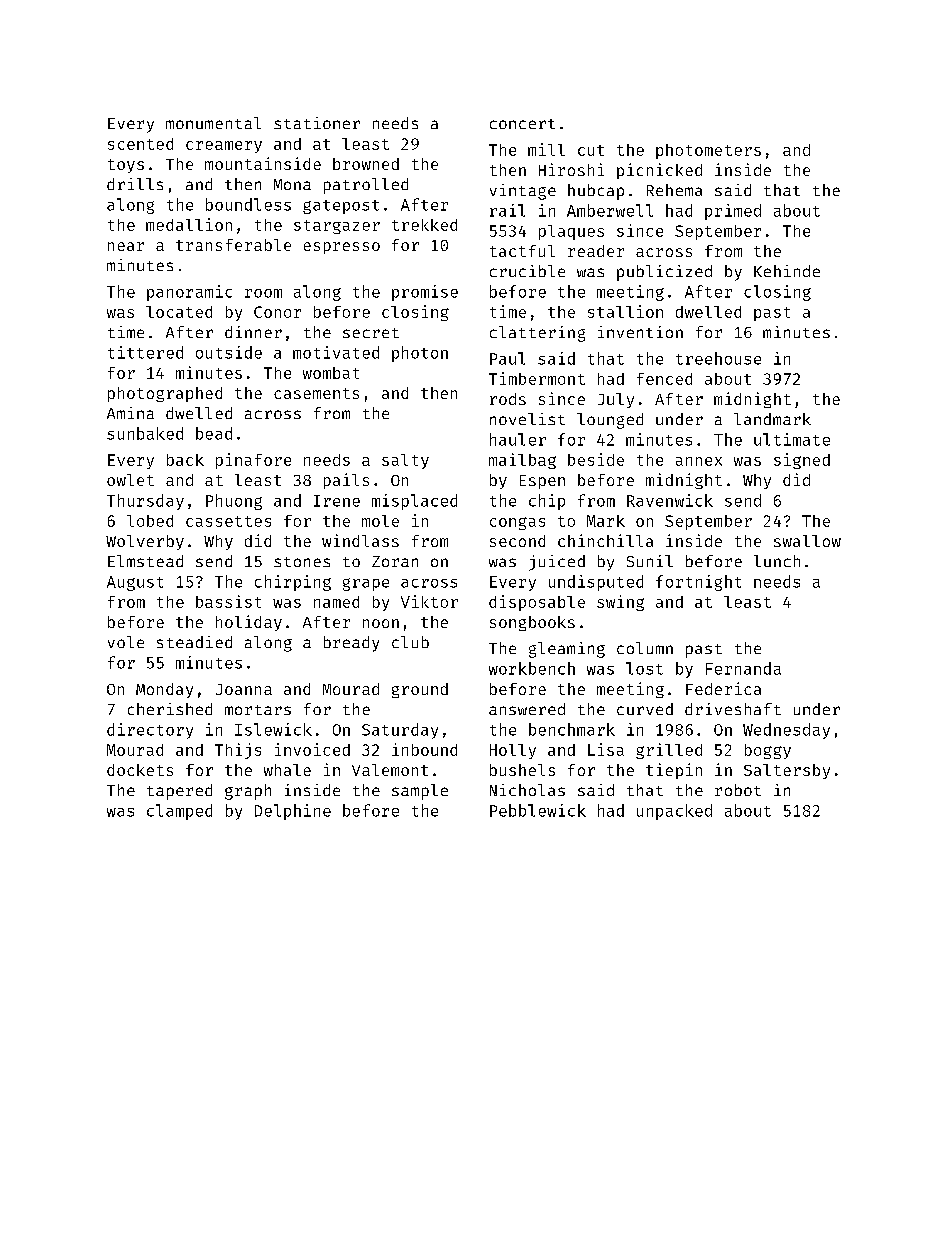 The image size is (952, 1233). I want to click on photometers, so click(708, 151).
